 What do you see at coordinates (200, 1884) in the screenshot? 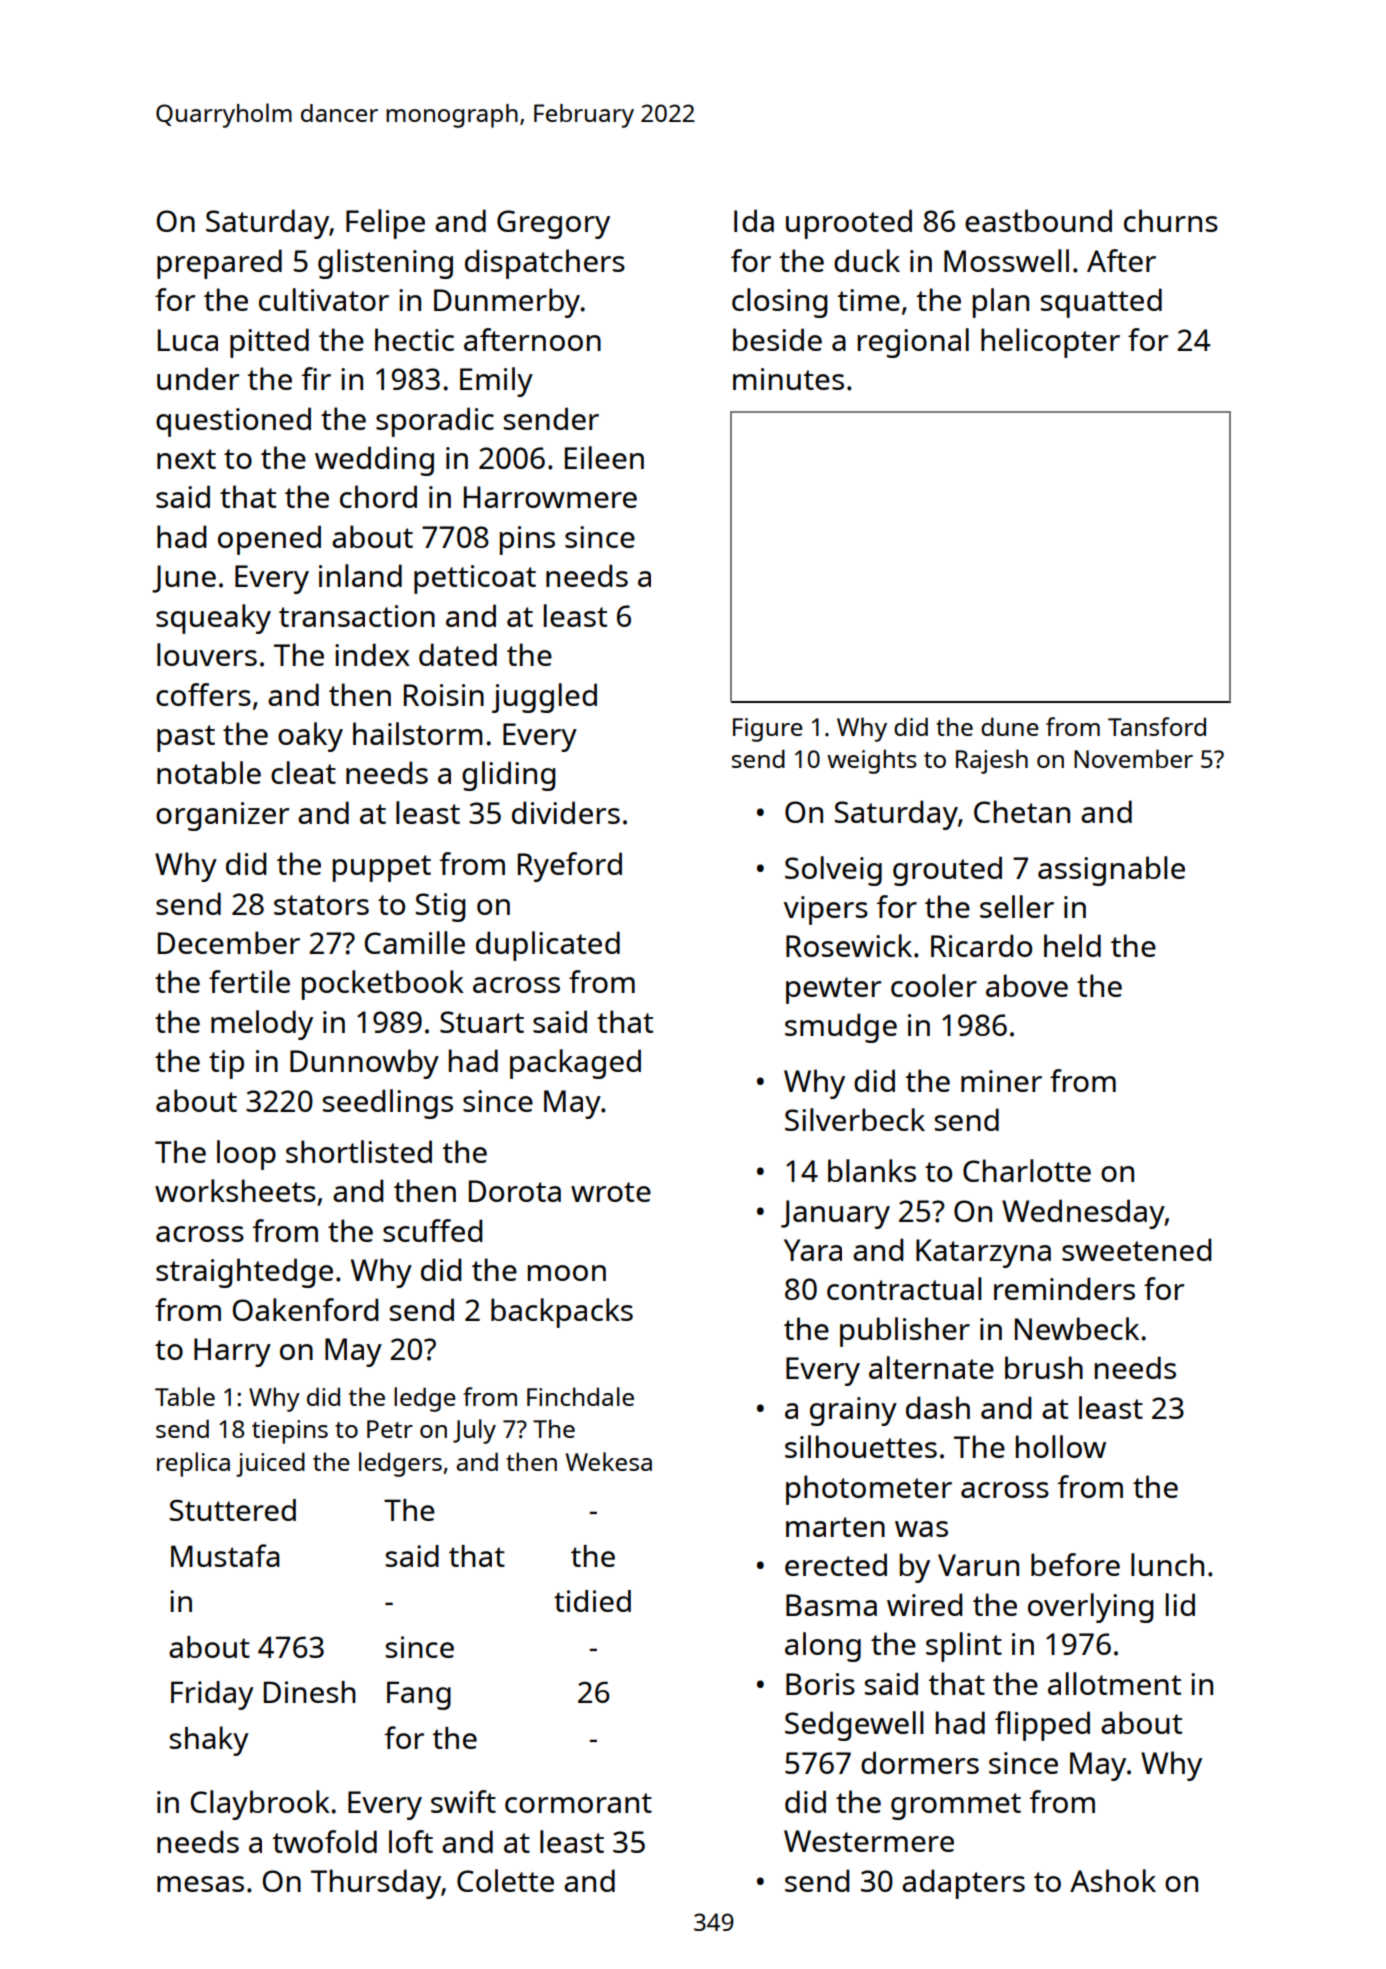
I see `mesas` at bounding box center [200, 1884].
